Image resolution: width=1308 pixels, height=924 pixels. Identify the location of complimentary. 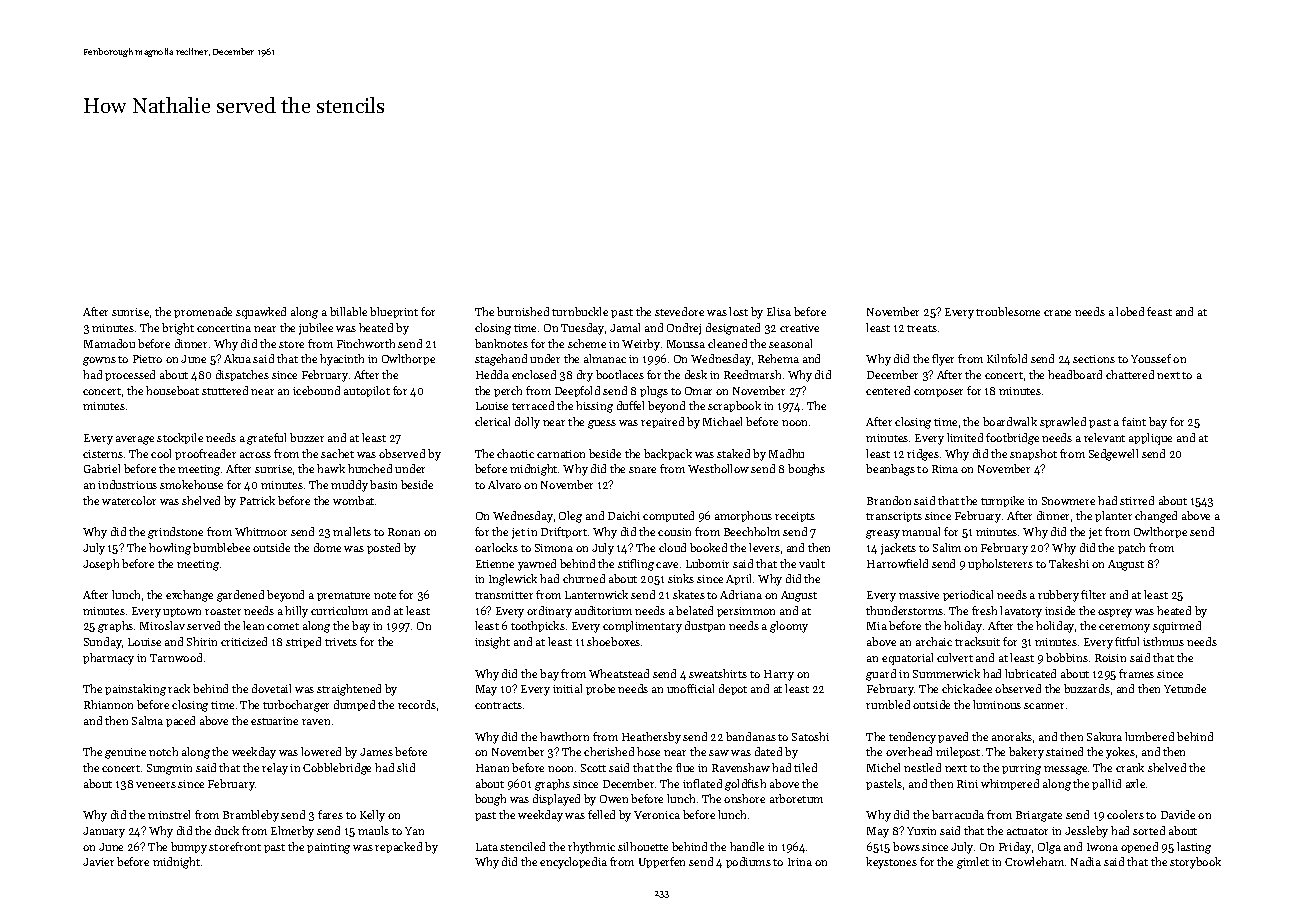
(642, 627).
